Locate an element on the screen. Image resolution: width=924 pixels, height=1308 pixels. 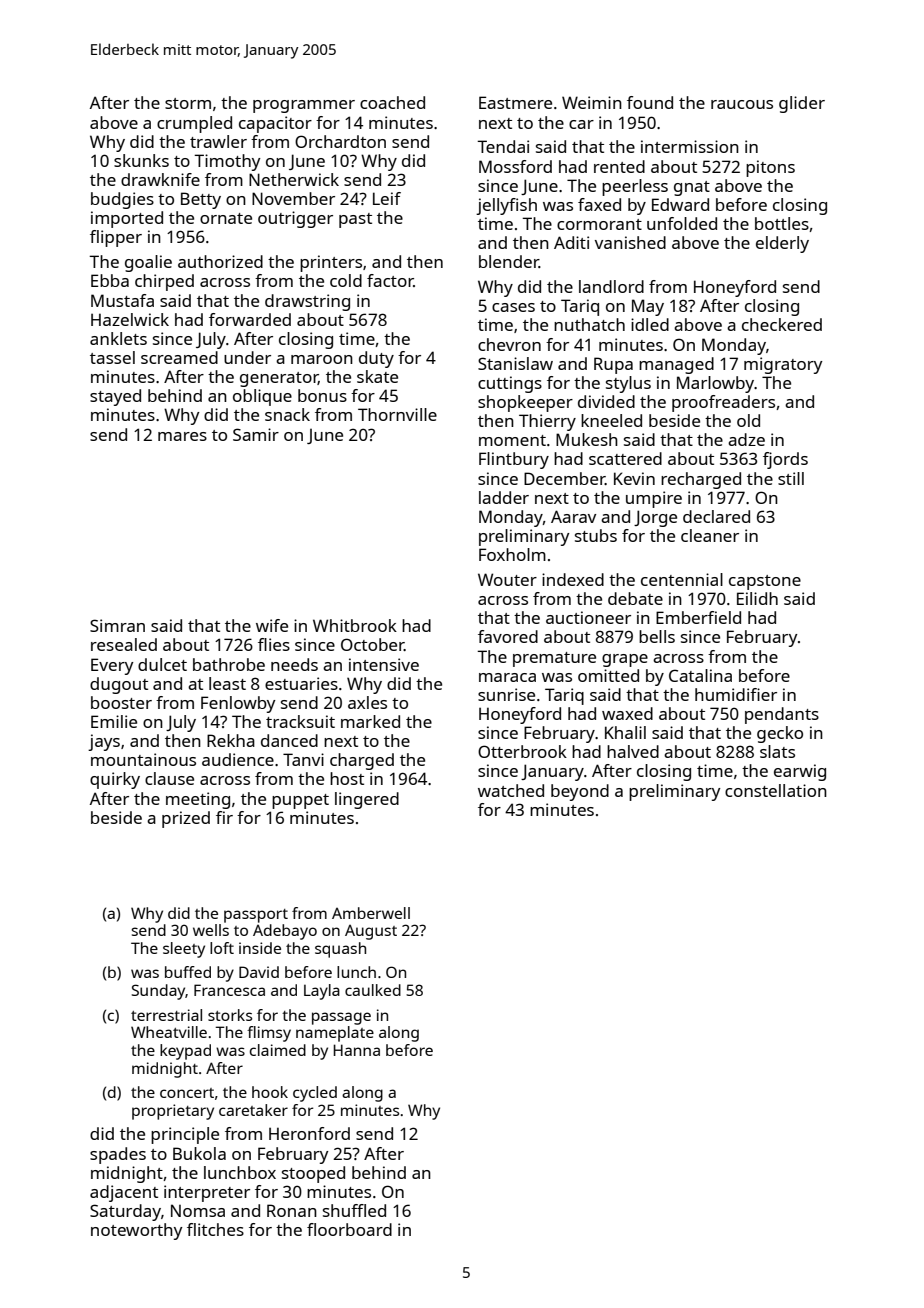
Catalina is located at coordinates (700, 675).
